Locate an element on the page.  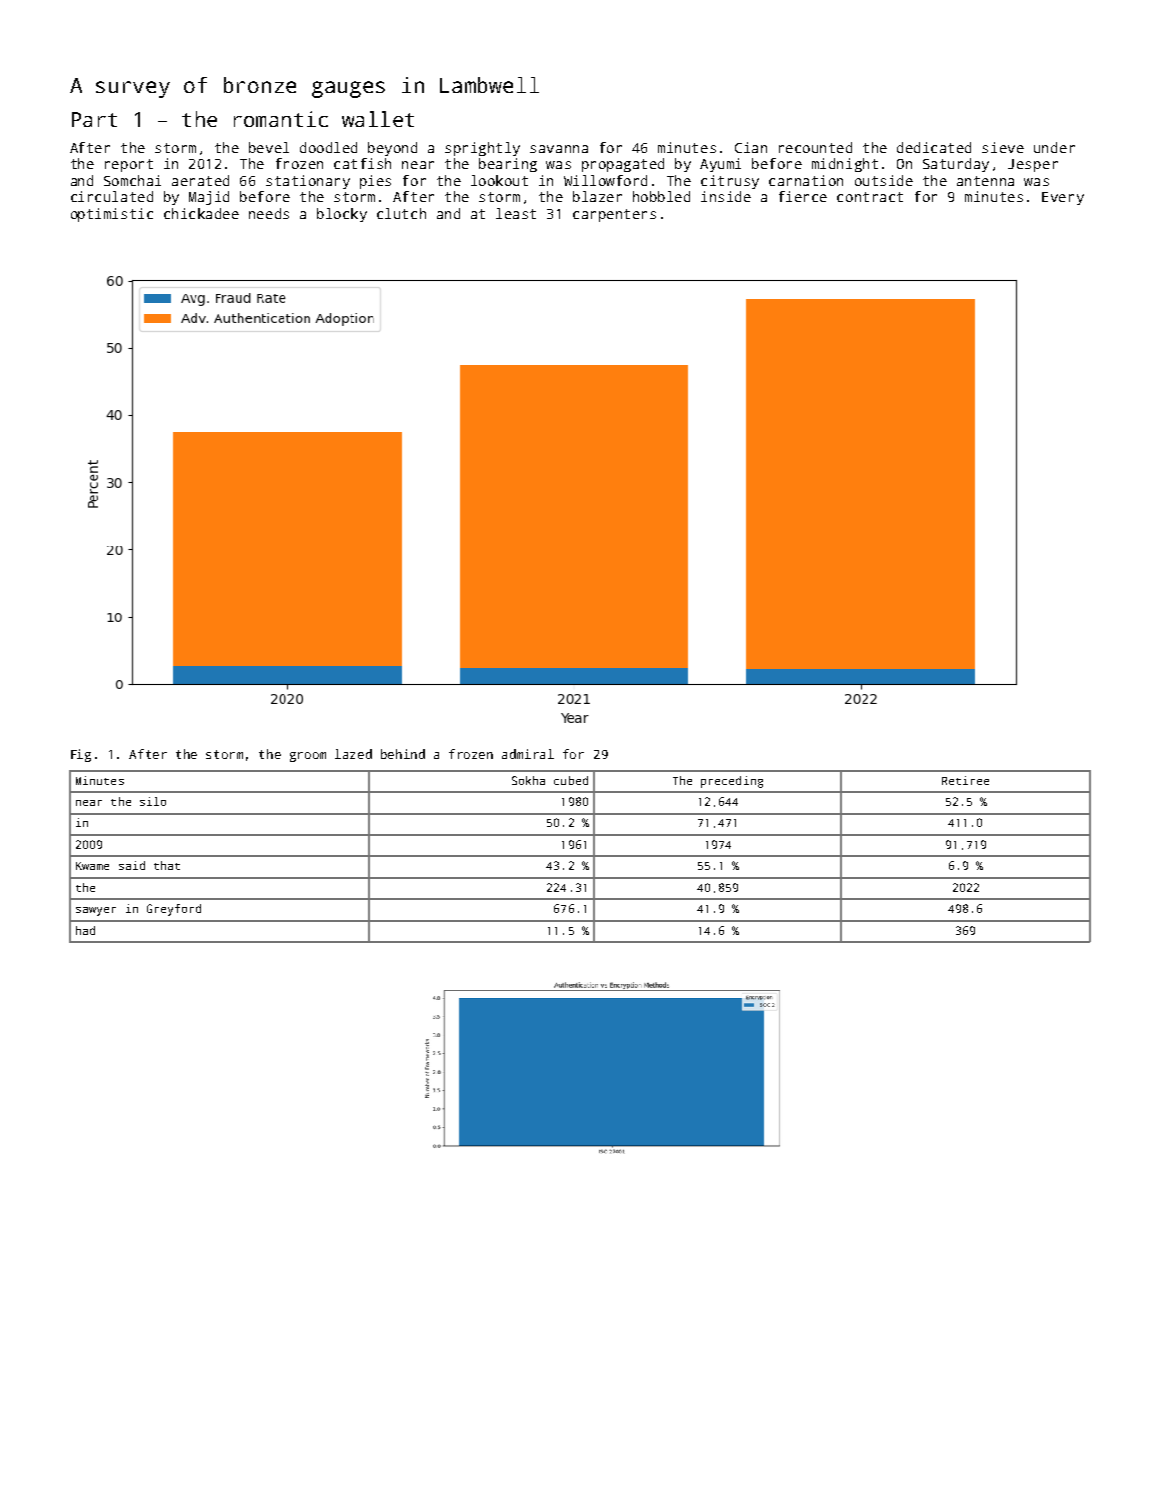
recounted is located at coordinates (815, 147).
